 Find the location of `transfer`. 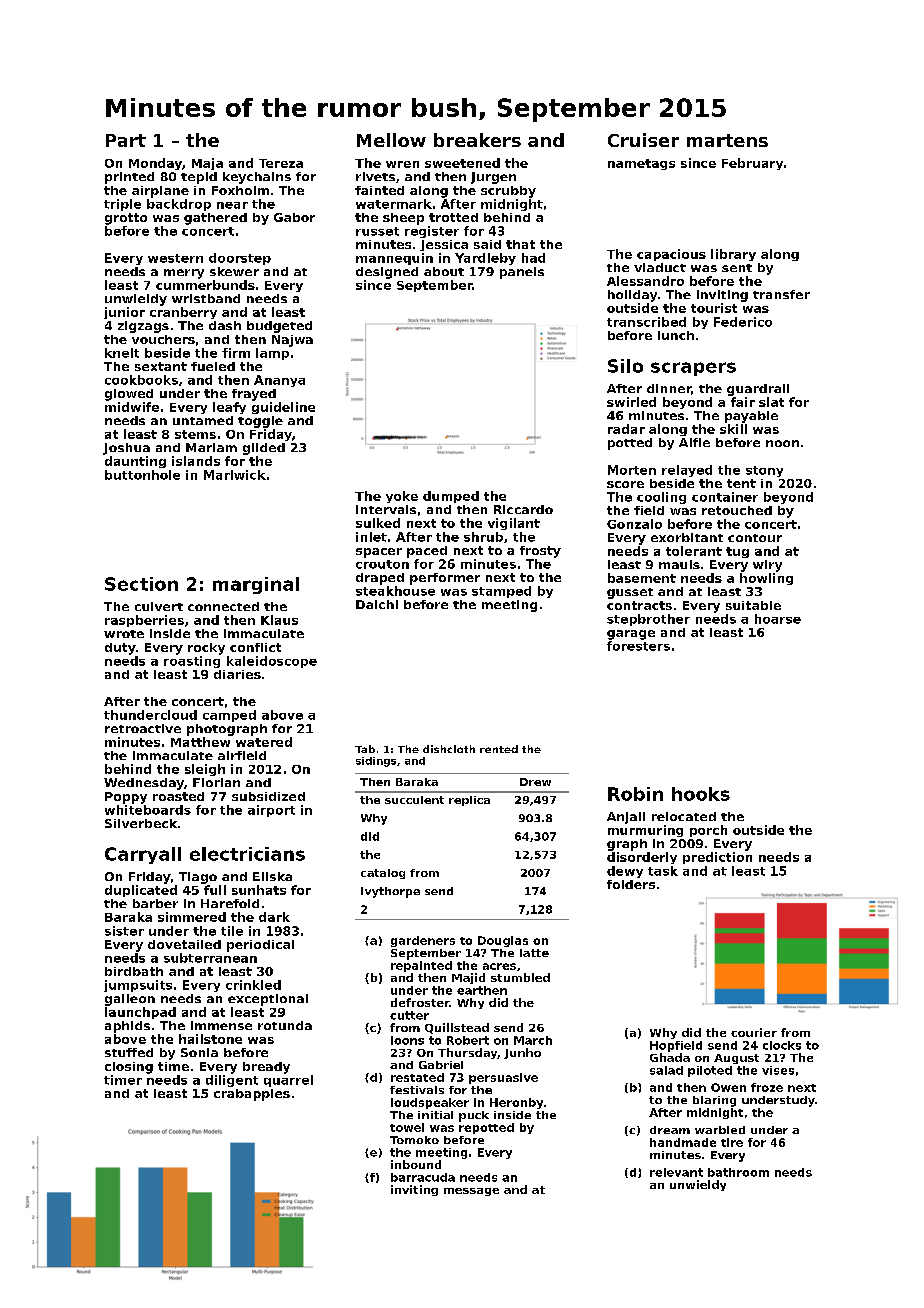

transfer is located at coordinates (781, 294).
